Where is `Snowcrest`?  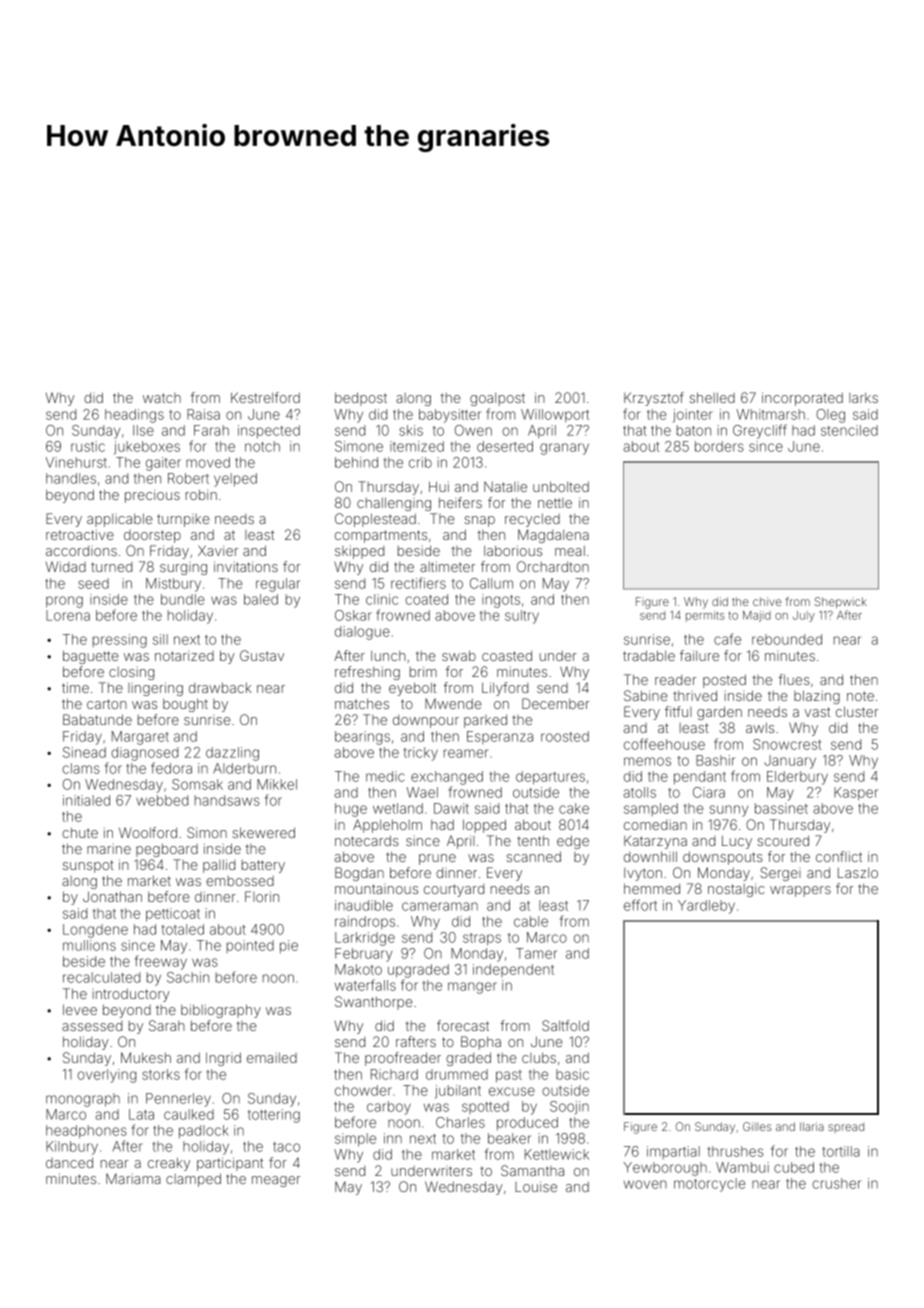
Snowcrest is located at coordinates (787, 744).
